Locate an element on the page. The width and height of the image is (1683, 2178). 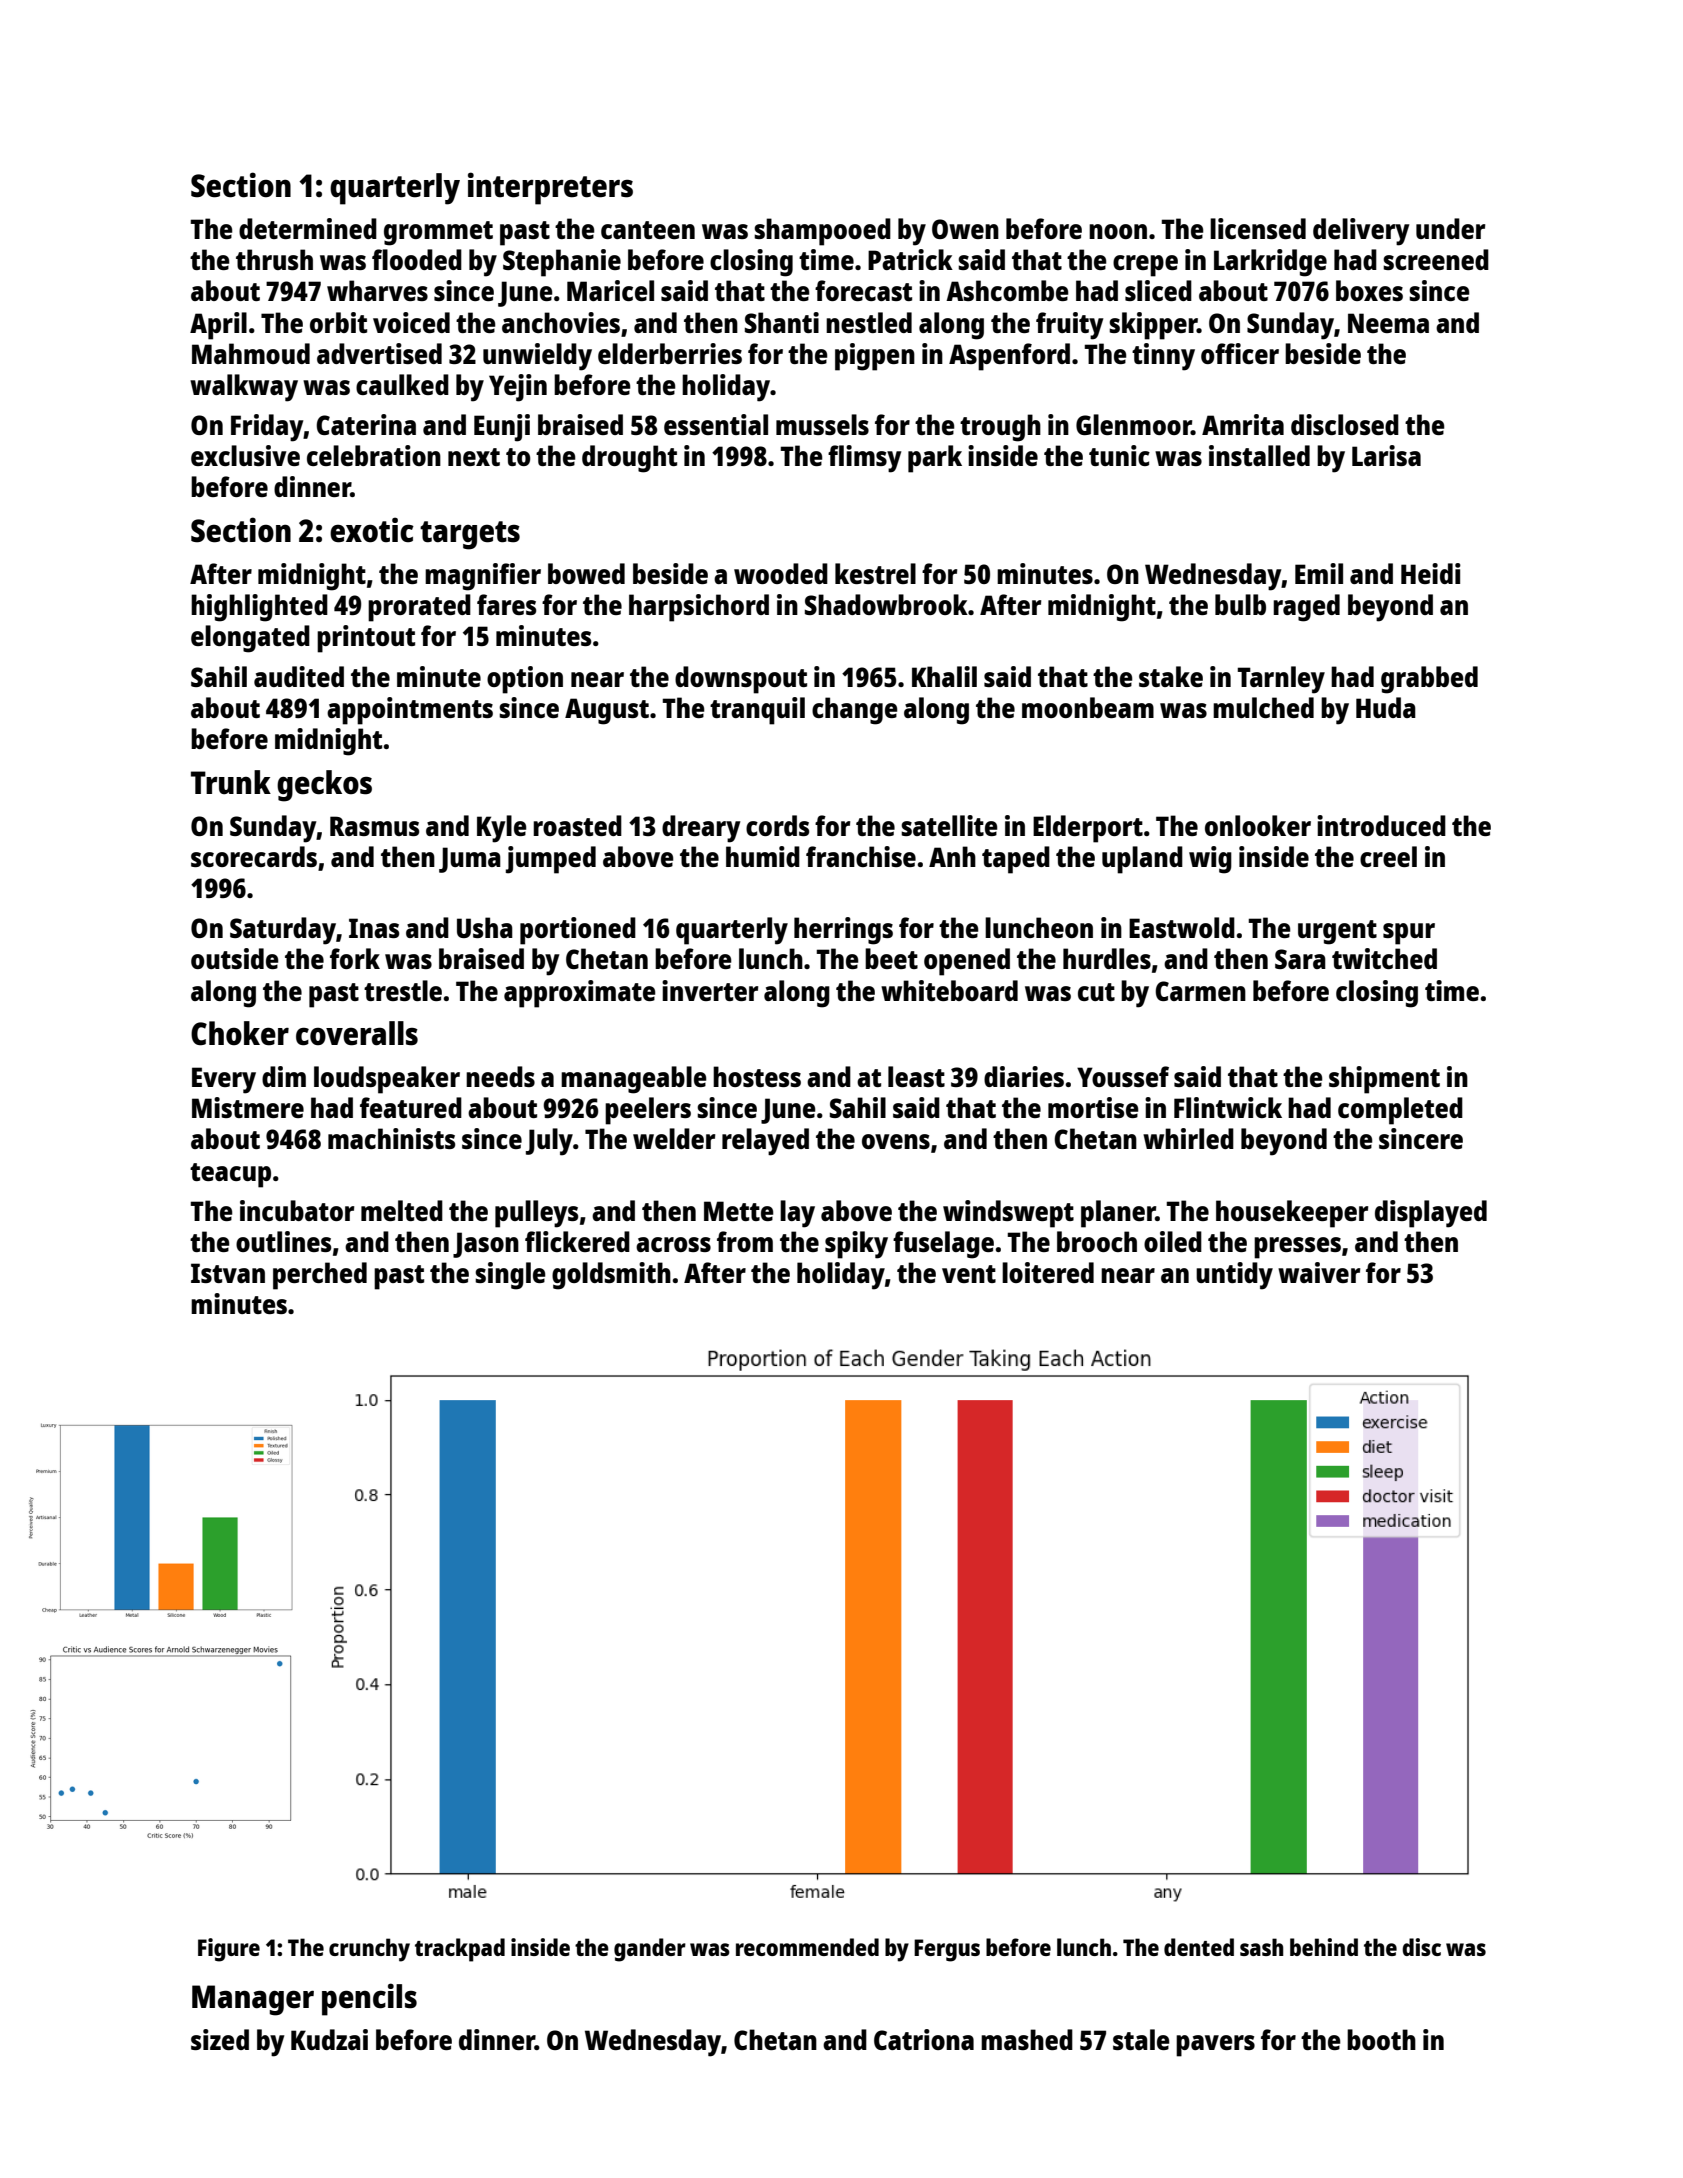
orbit is located at coordinates (338, 322).
